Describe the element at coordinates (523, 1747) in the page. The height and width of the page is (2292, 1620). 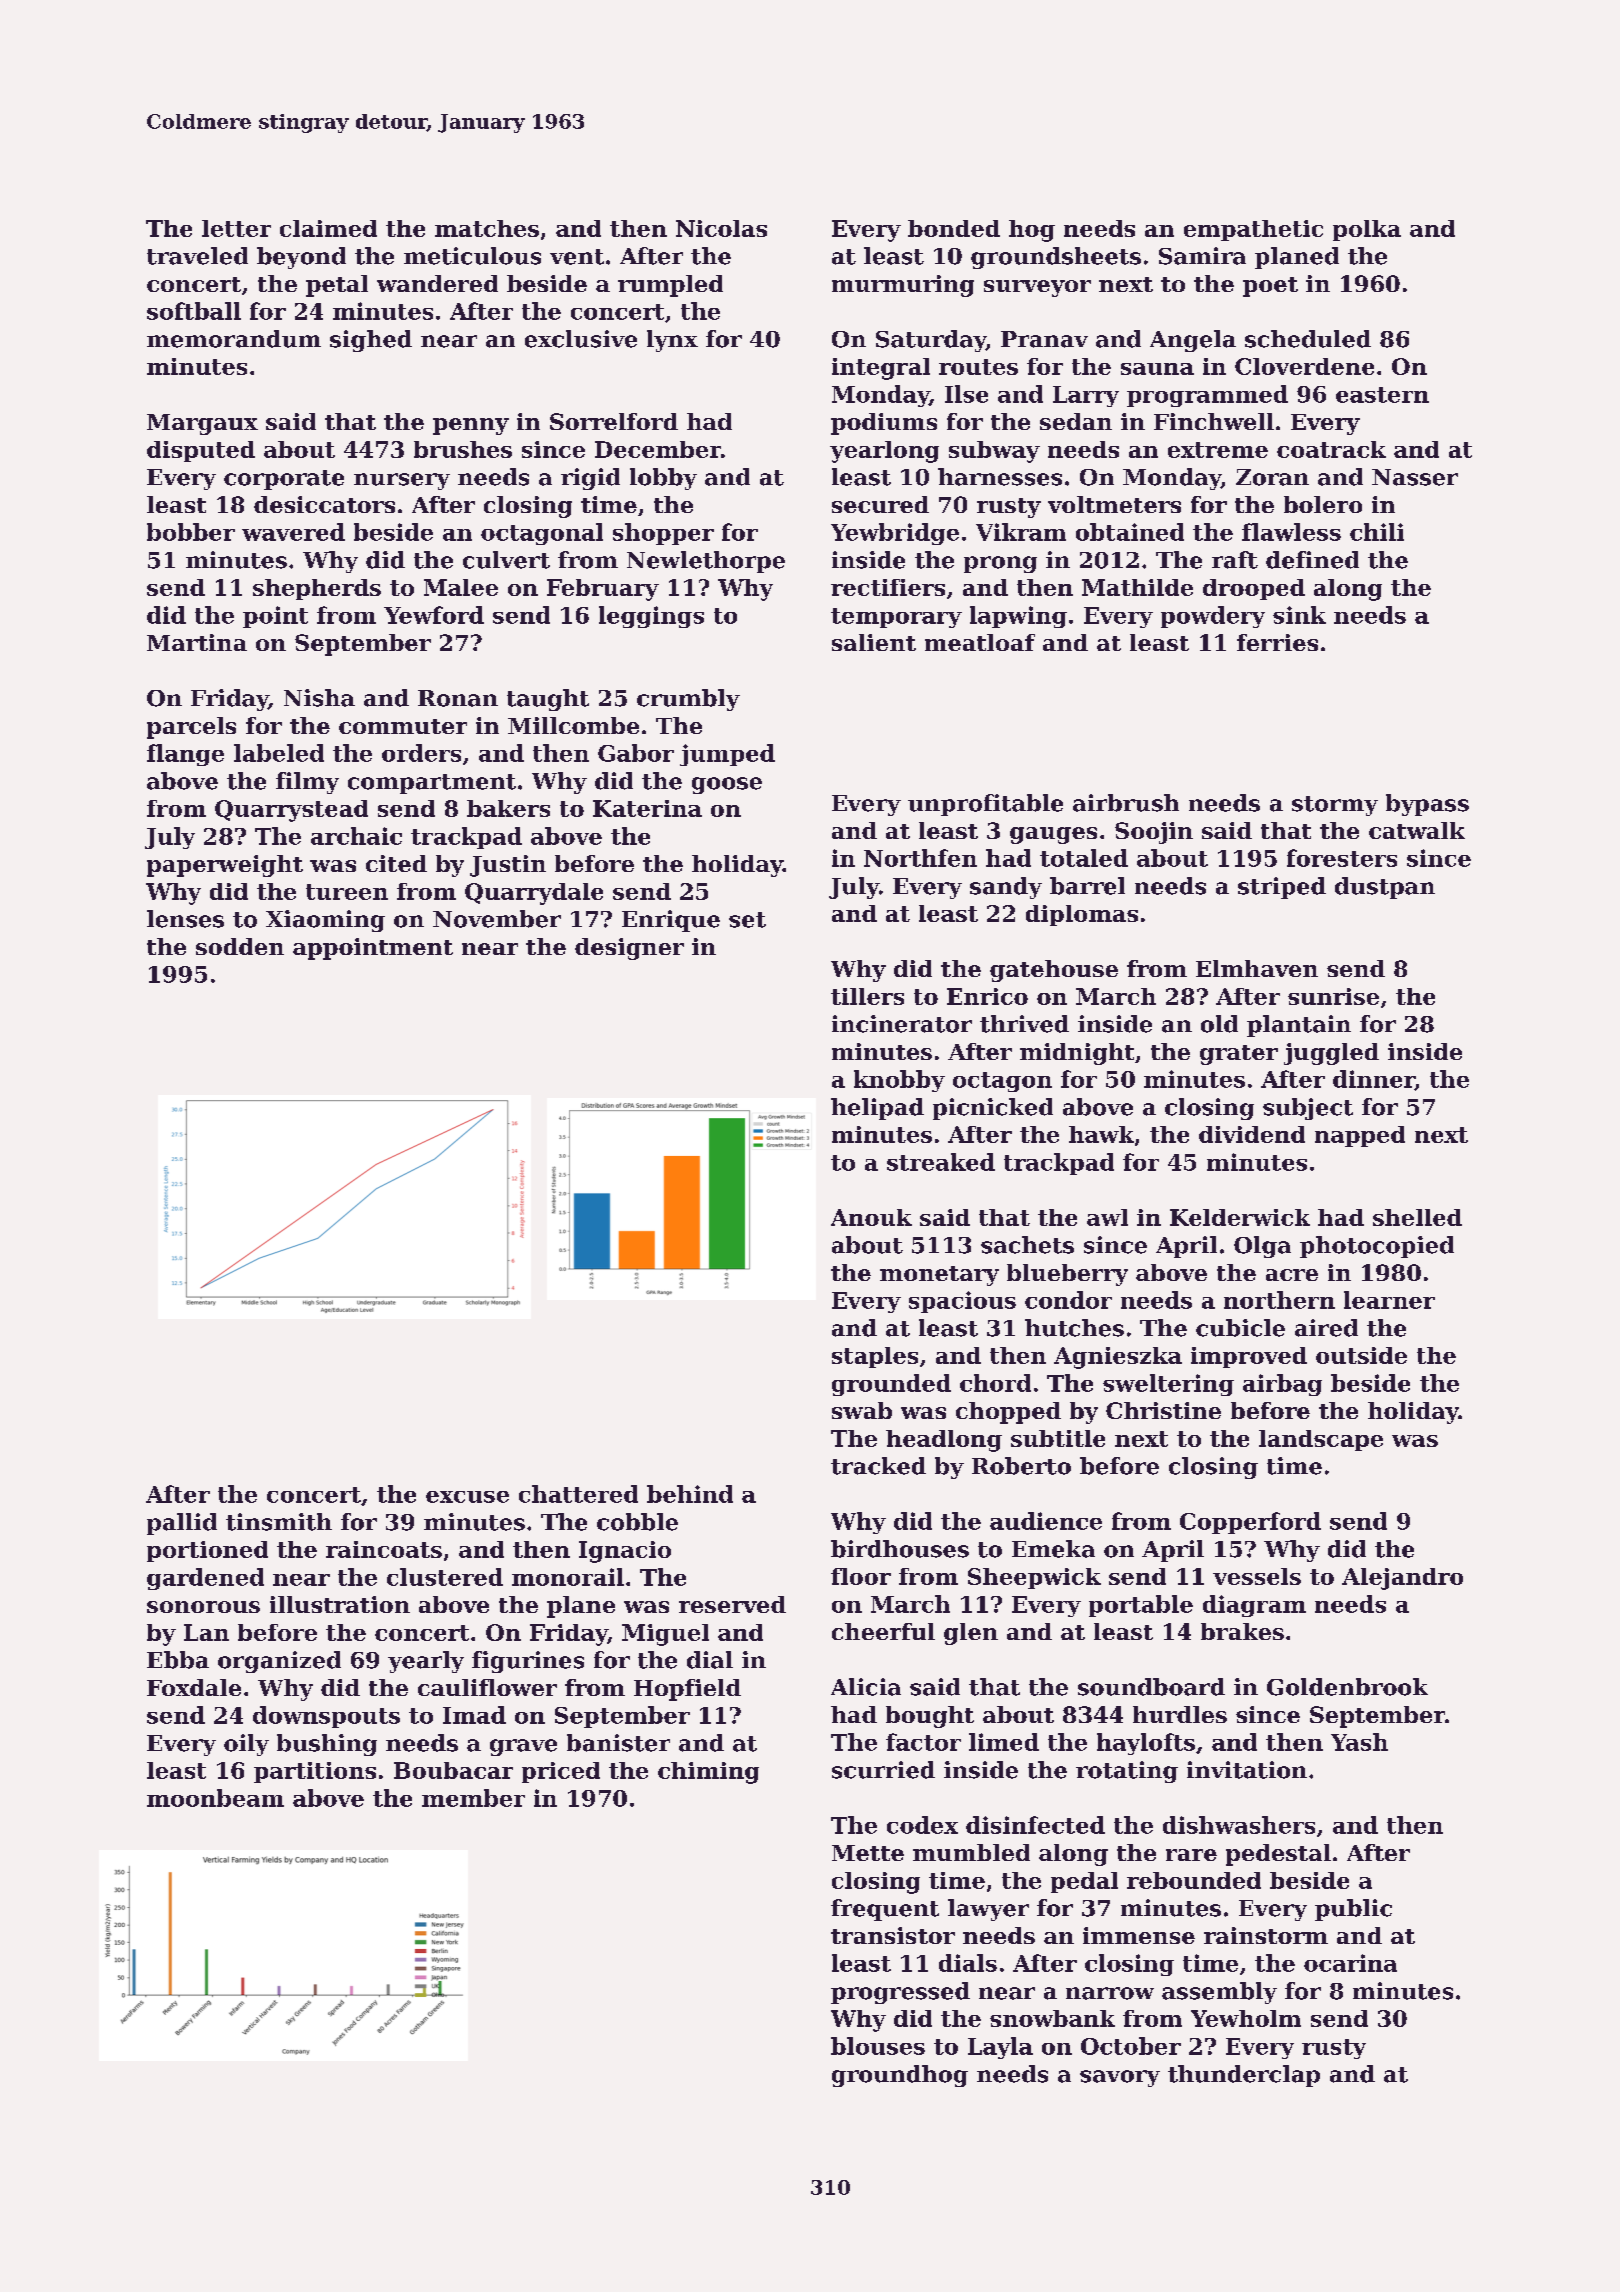
I see `grave` at that location.
